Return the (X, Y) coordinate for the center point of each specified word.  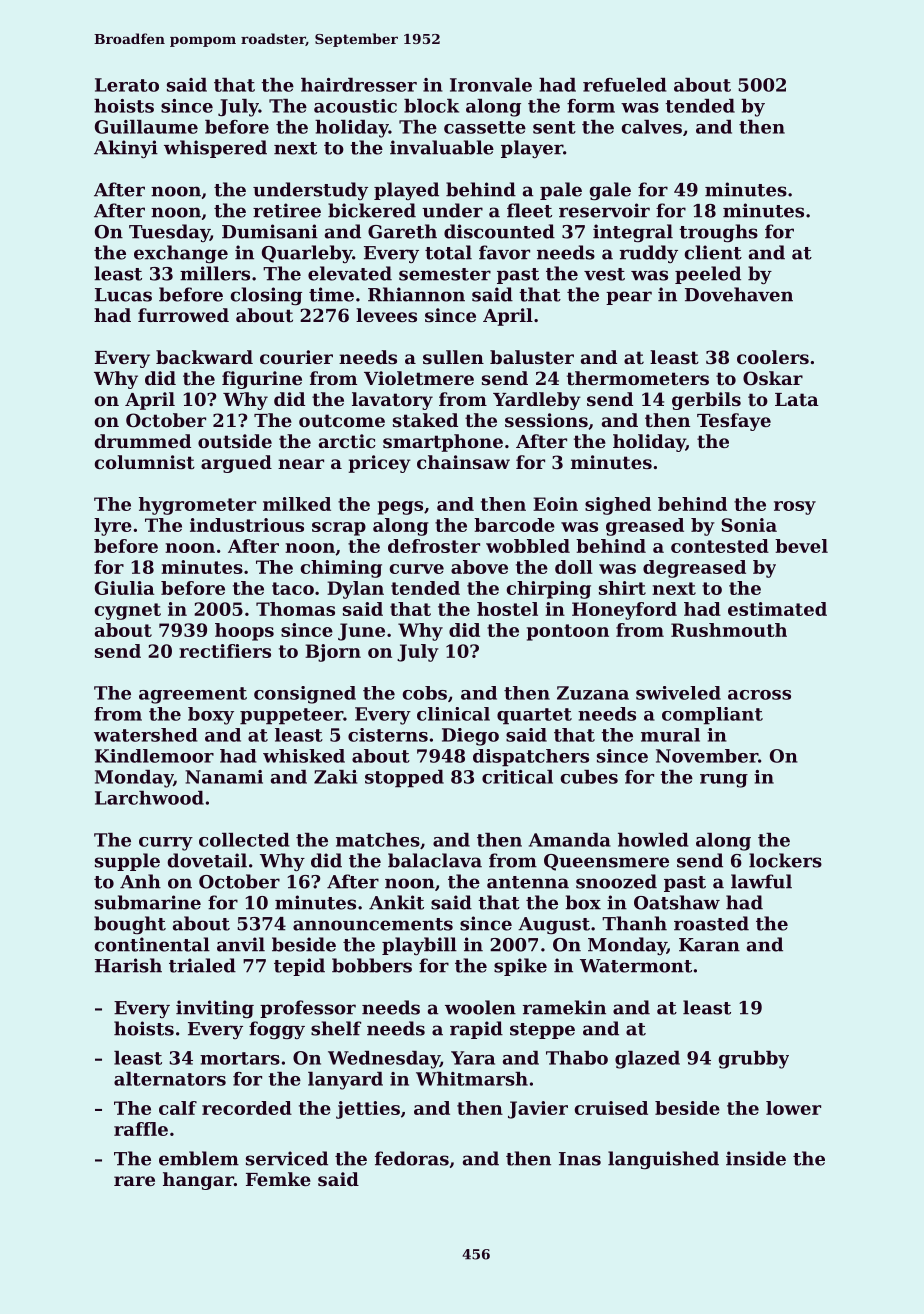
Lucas (123, 295)
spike (520, 967)
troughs (718, 233)
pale (561, 191)
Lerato (127, 85)
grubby (754, 1060)
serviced (287, 1158)
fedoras (412, 1158)
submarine (148, 902)
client (713, 252)
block (431, 106)
